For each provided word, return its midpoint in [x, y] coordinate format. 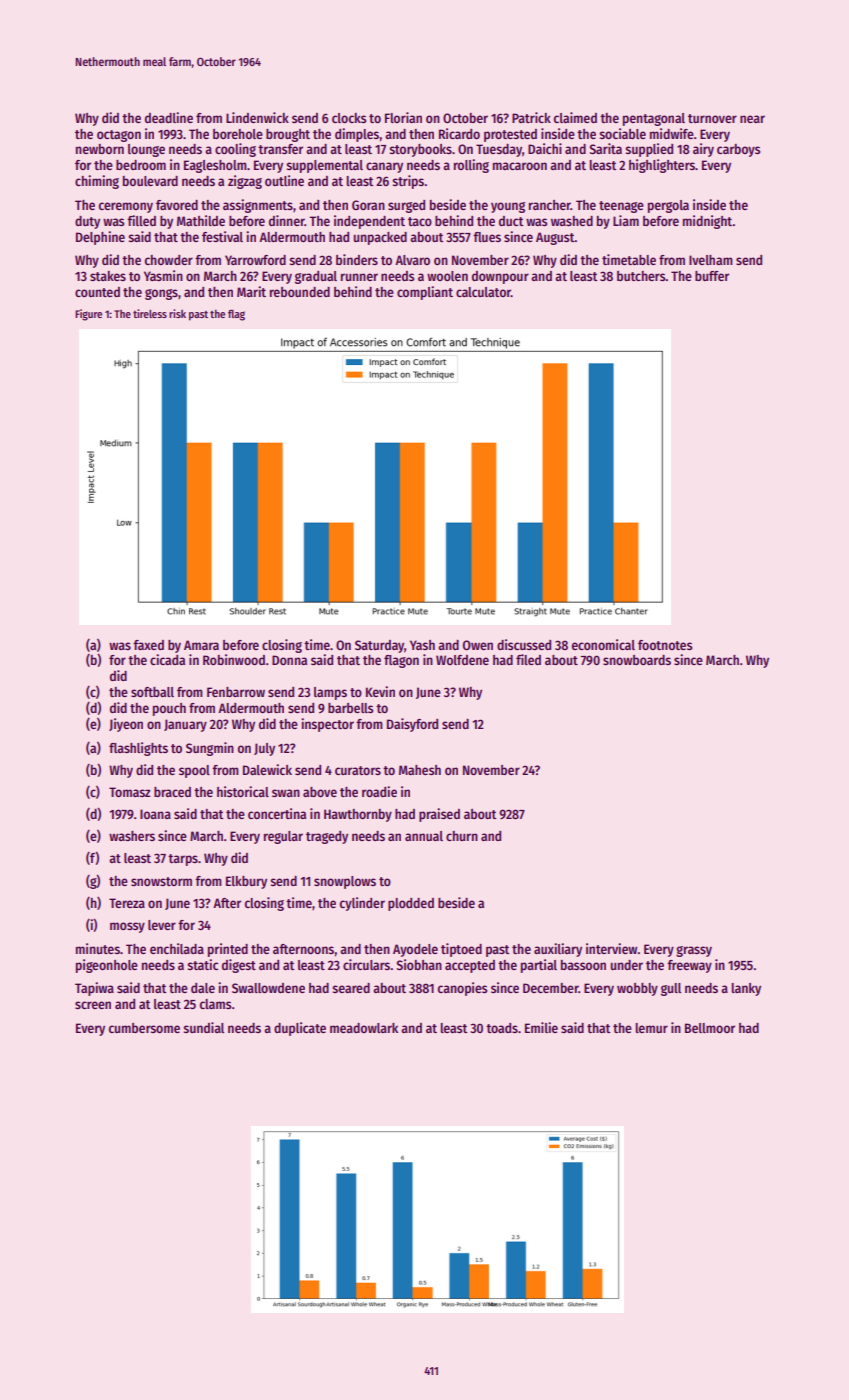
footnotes [665, 645]
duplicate [300, 1029]
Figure [88, 315]
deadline [169, 117]
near [752, 119]
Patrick [531, 117]
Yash [422, 645]
